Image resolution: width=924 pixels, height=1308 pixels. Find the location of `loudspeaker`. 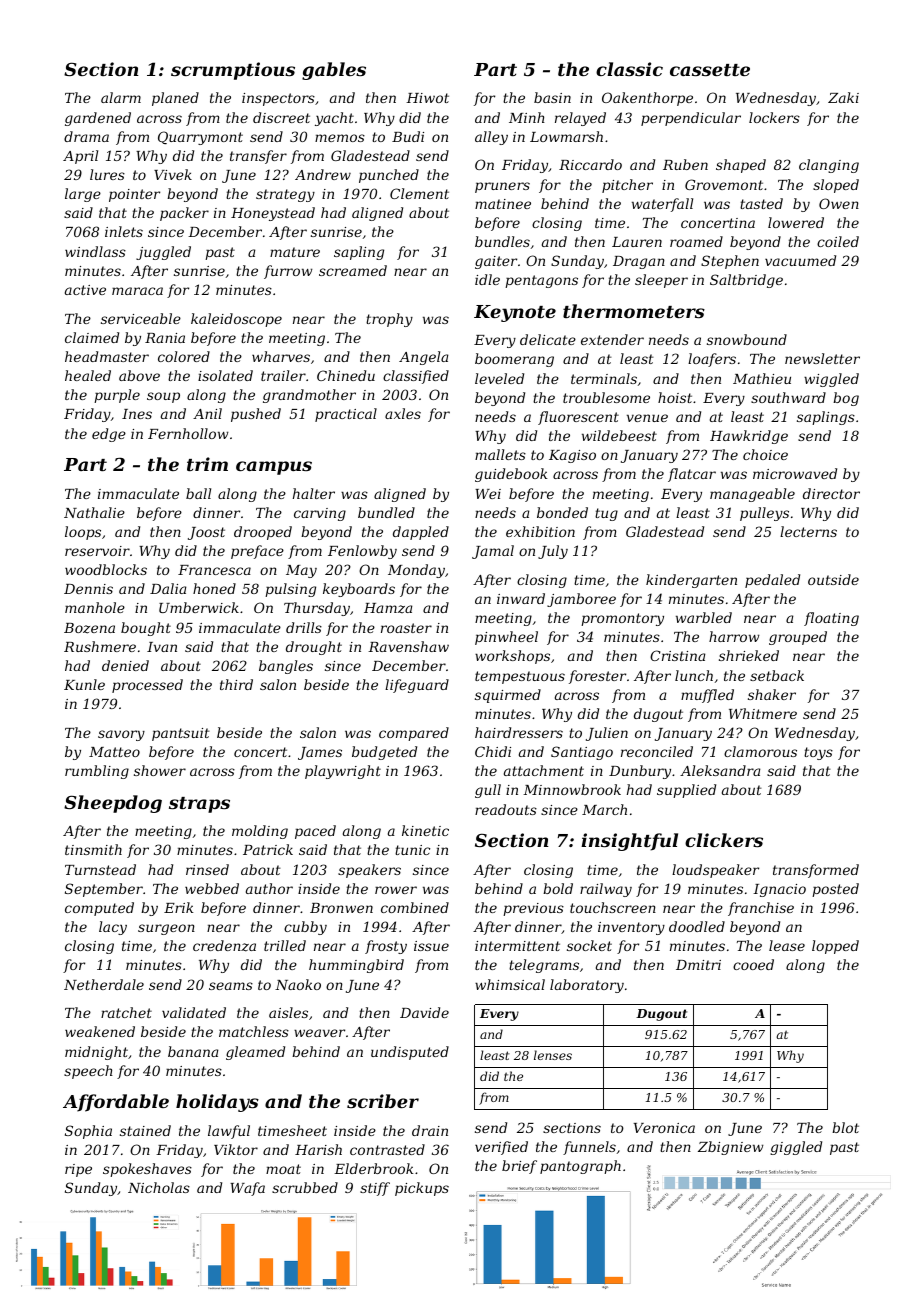

loudspeaker is located at coordinates (715, 871).
